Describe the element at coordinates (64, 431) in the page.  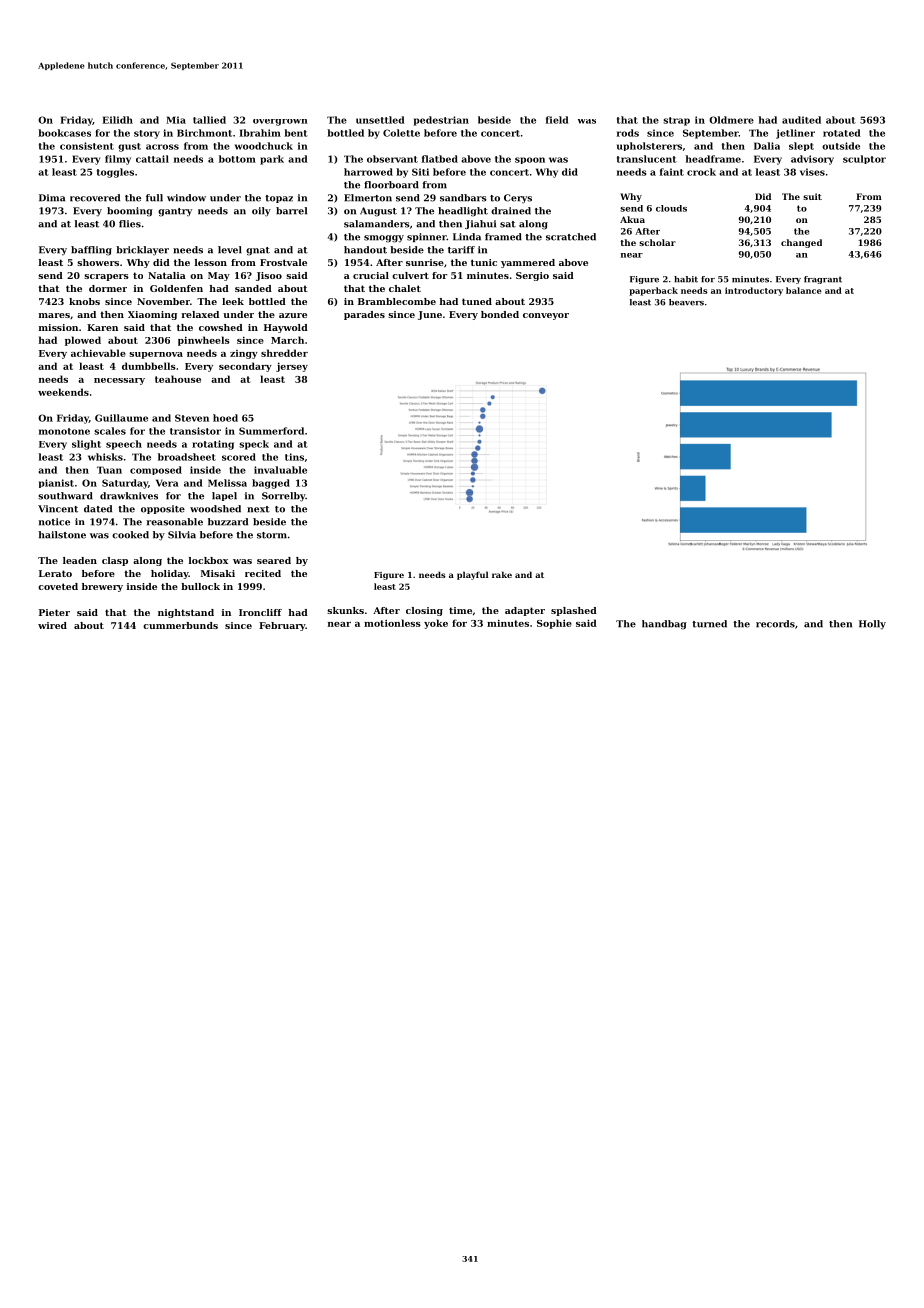
I see `monotone` at that location.
